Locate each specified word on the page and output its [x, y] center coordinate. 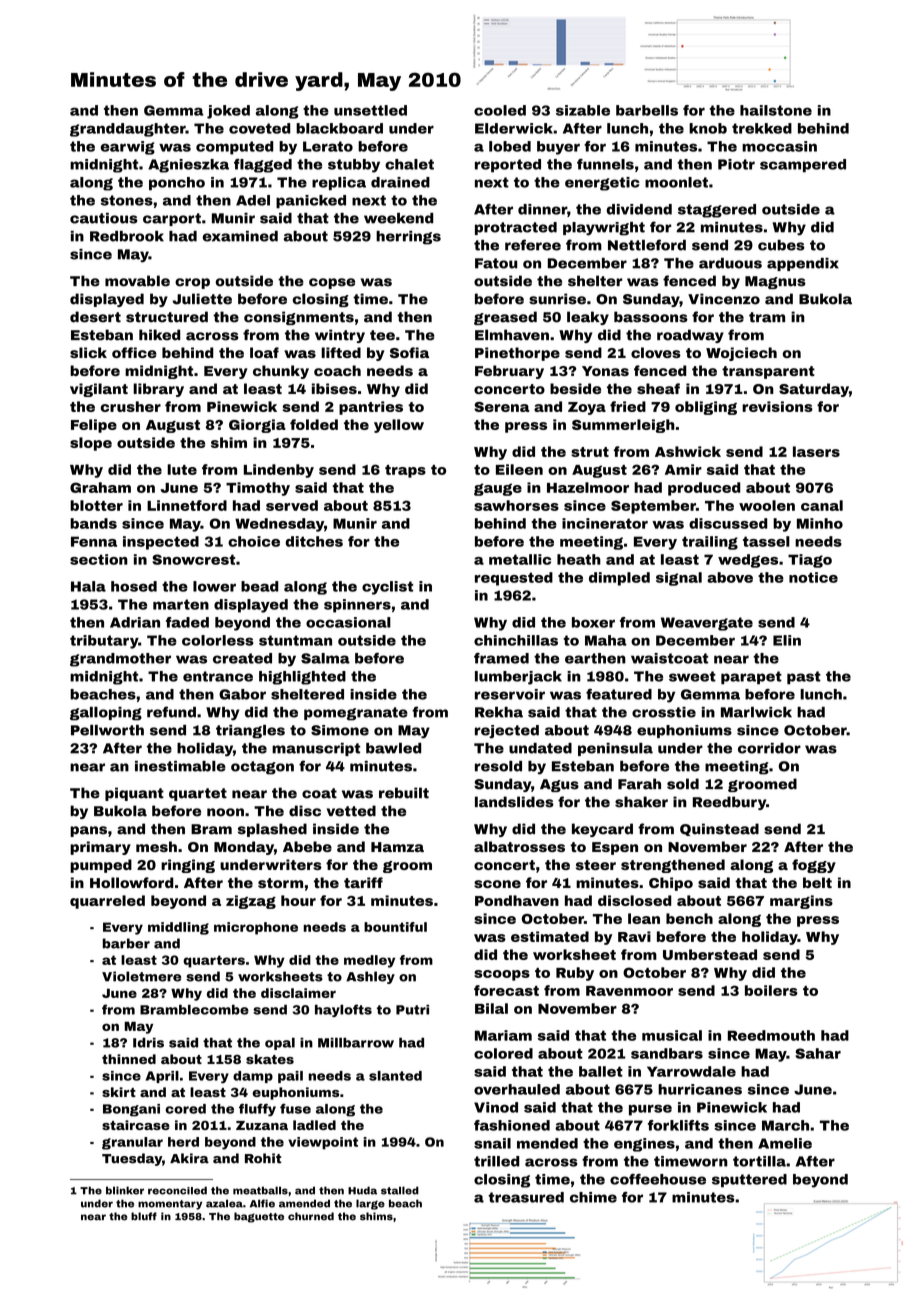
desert [95, 317]
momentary [170, 1205]
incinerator [605, 523]
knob [708, 128]
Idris [148, 1042]
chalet [409, 164]
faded [187, 622]
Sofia [409, 352]
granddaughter [128, 130]
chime [593, 1197]
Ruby [575, 974]
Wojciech [741, 354]
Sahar [818, 1053]
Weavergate [707, 624]
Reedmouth [771, 1035]
